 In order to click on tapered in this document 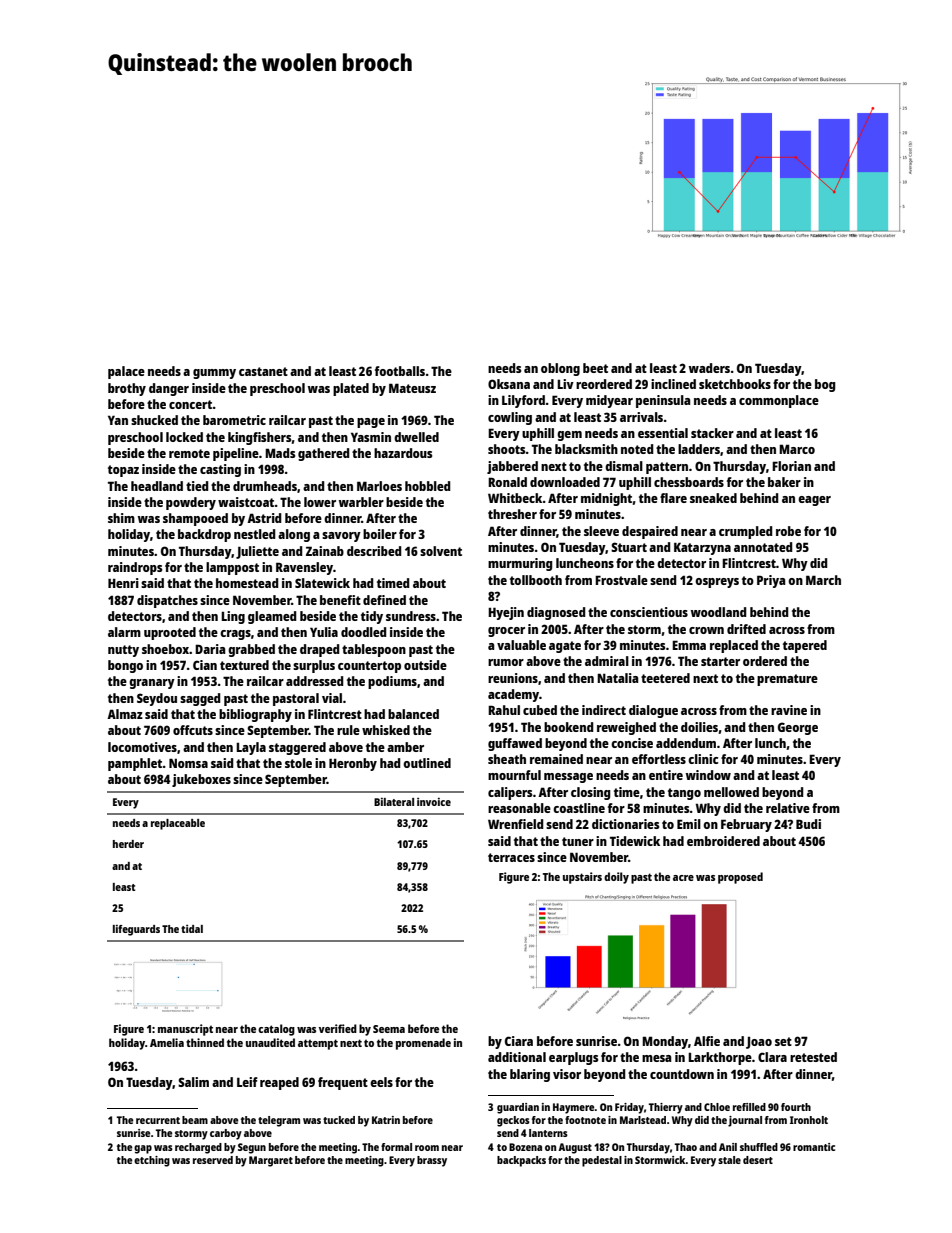, I will do `click(805, 646)`.
